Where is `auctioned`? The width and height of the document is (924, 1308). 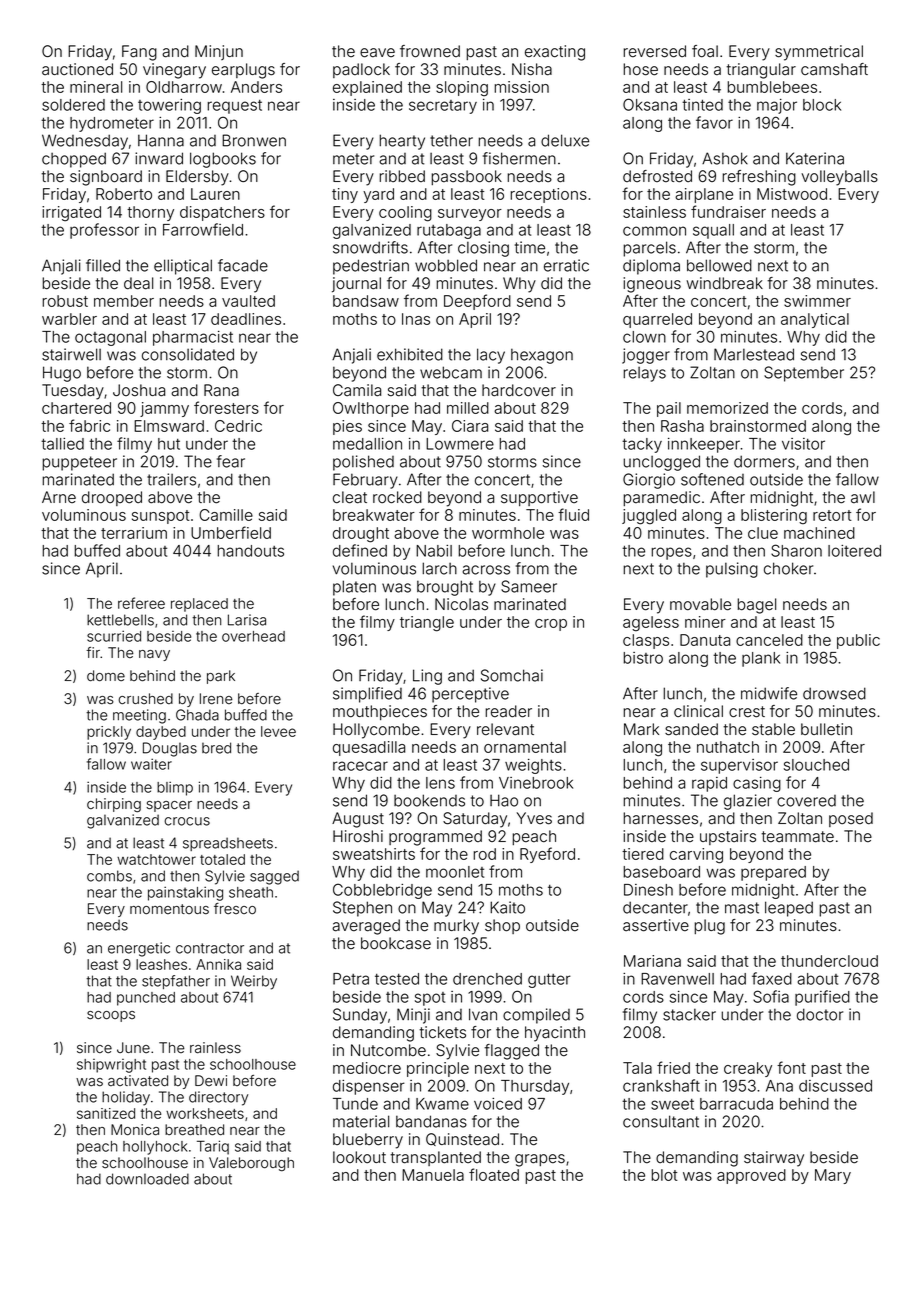 auctioned is located at coordinates (77, 69).
